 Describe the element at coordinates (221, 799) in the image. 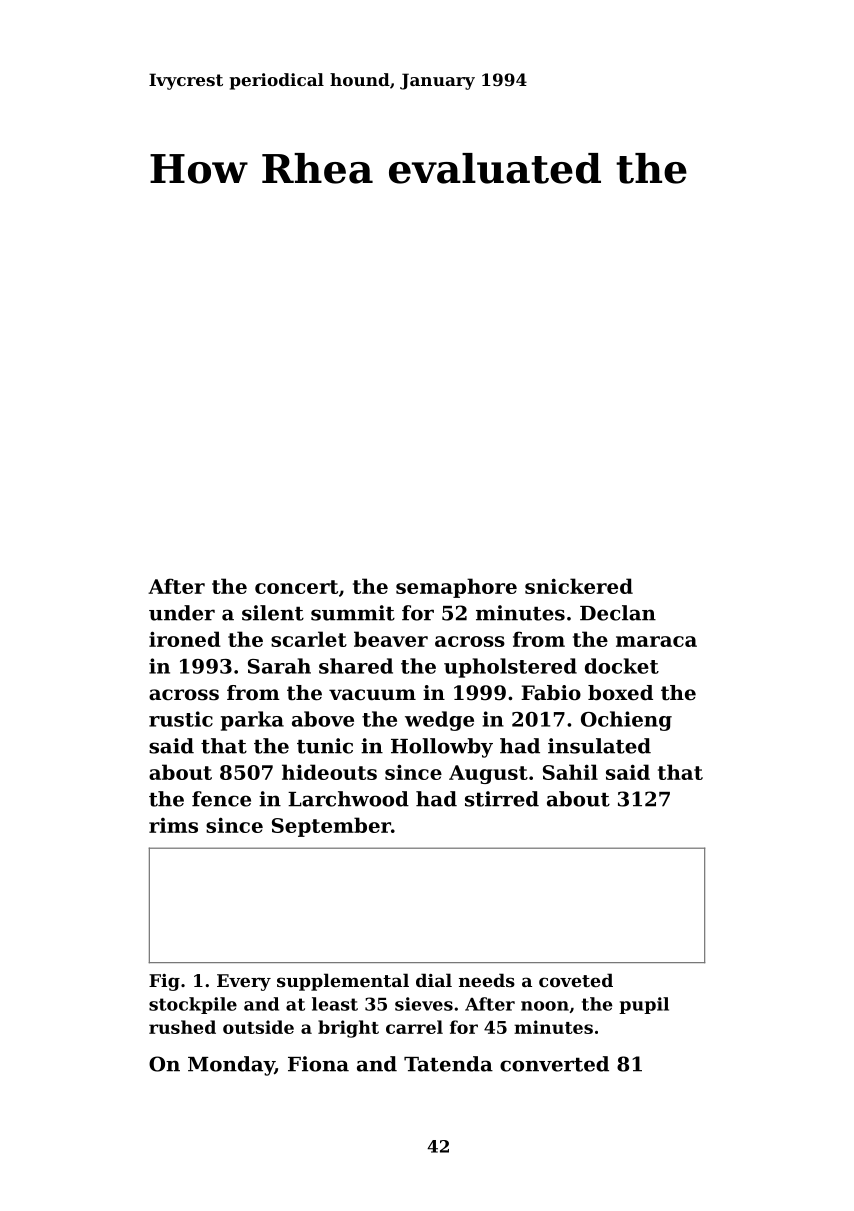

I see `fence` at that location.
